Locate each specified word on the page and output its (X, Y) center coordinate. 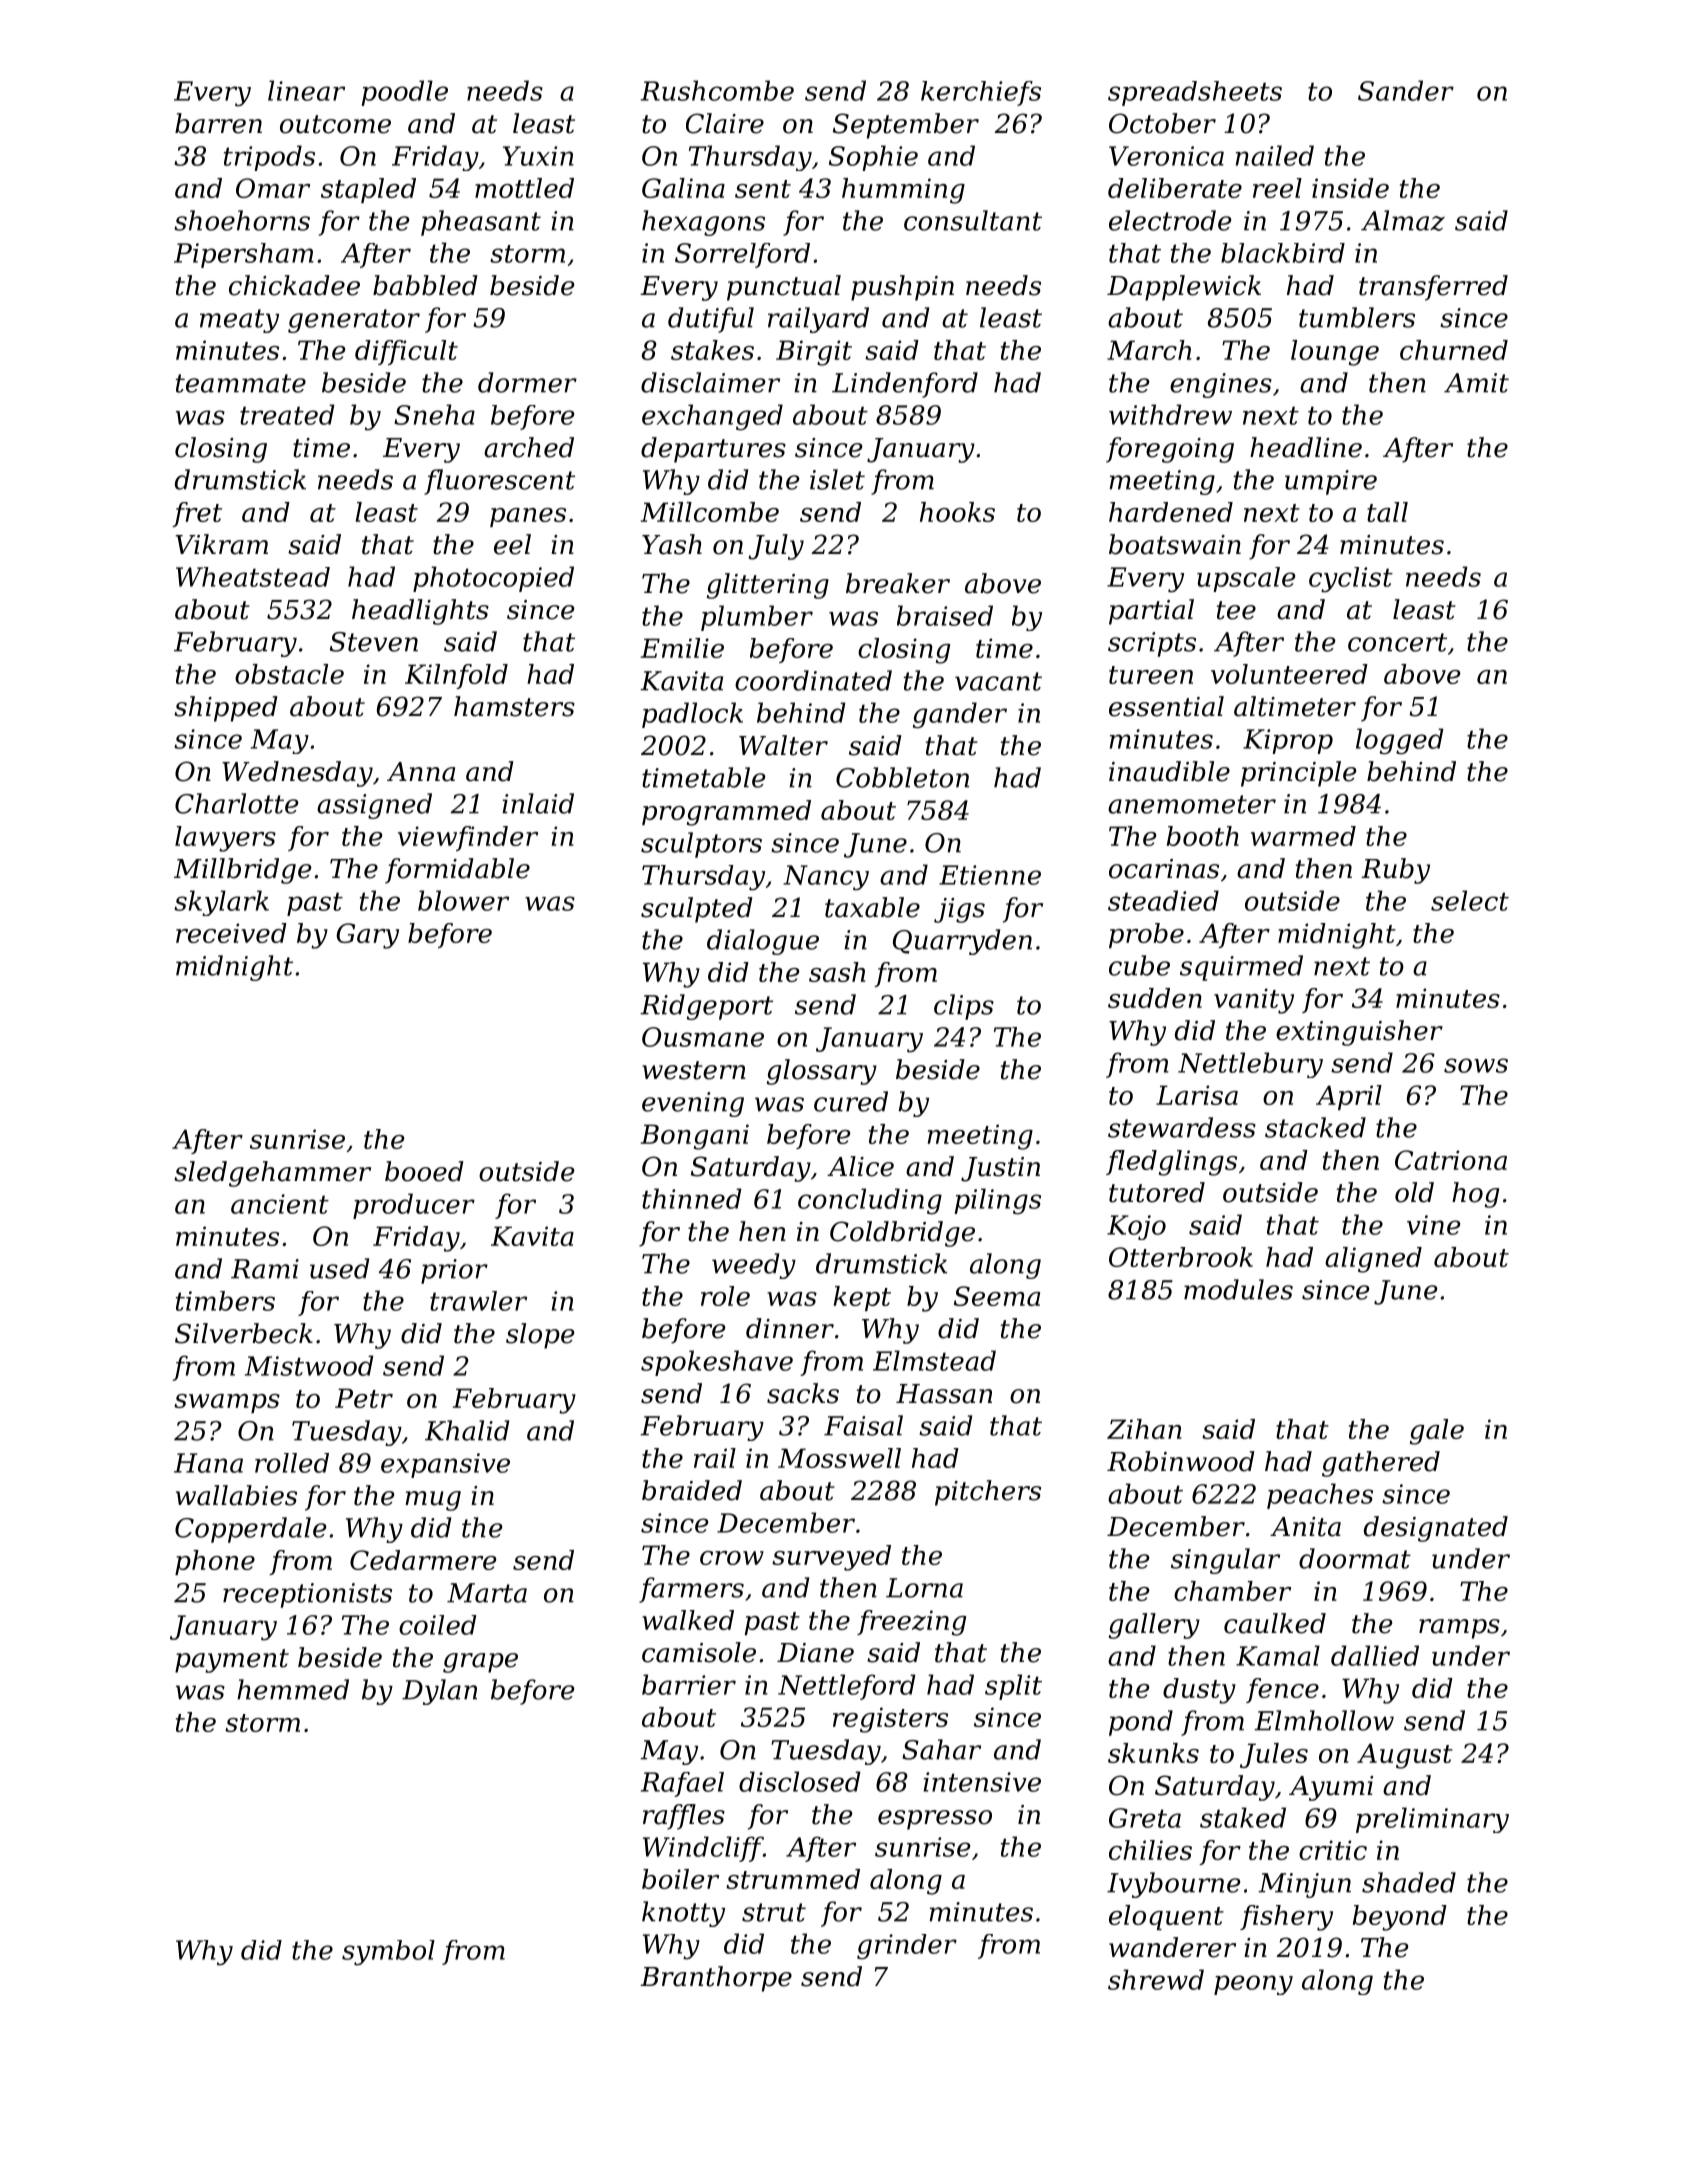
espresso (935, 1820)
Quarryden (962, 942)
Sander (1406, 90)
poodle (404, 93)
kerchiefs (981, 93)
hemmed (293, 1689)
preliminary (1432, 1820)
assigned (374, 806)
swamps (227, 1403)
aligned (1373, 1260)
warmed (1303, 836)
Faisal (863, 1425)
